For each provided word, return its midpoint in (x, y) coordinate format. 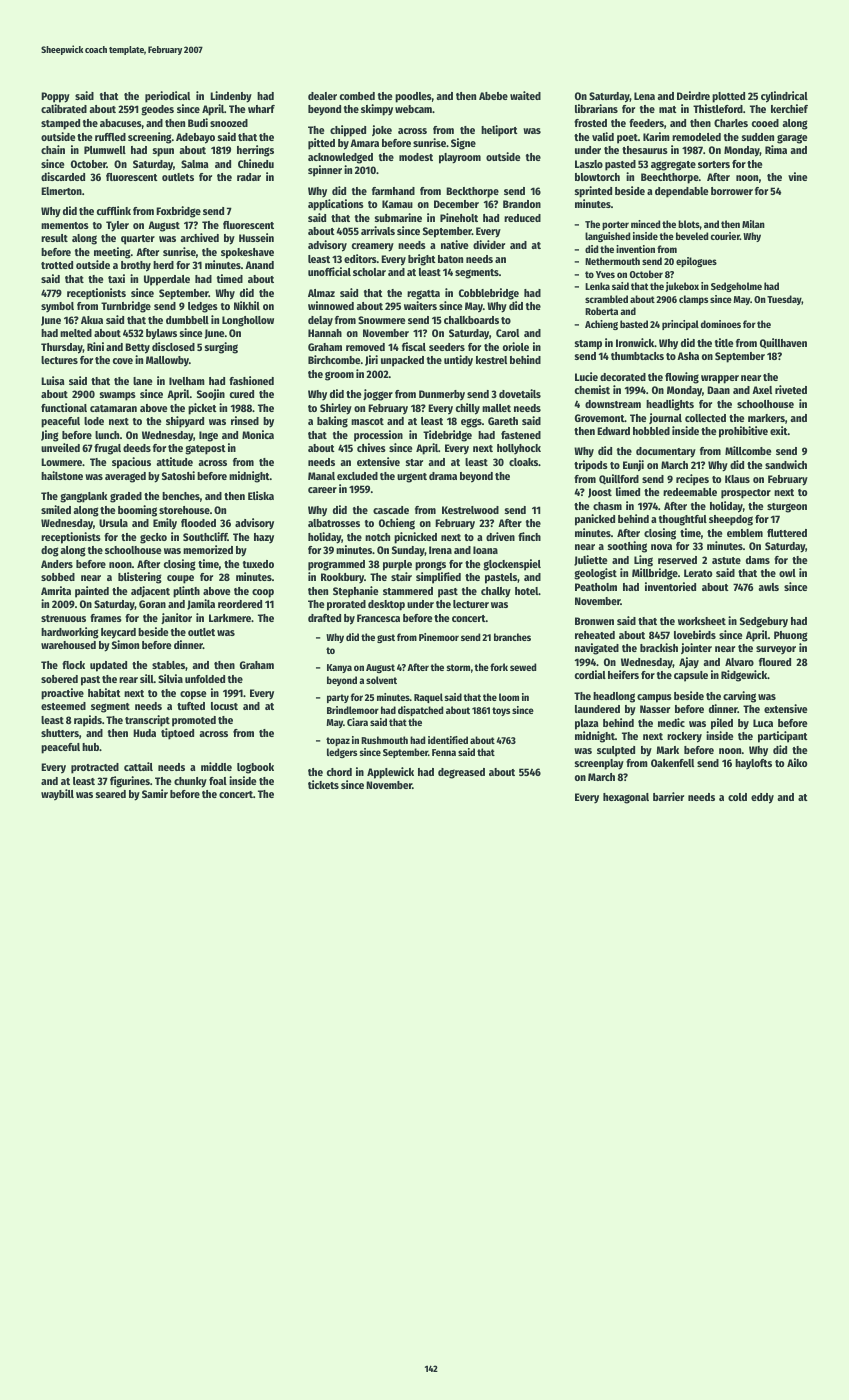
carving (739, 697)
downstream (613, 404)
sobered (59, 679)
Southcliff (205, 536)
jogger (378, 395)
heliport (499, 131)
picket (202, 409)
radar (249, 177)
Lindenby (231, 97)
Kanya (339, 668)
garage (792, 139)
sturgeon (787, 508)
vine (797, 176)
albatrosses (334, 523)
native (454, 244)
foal (218, 781)
